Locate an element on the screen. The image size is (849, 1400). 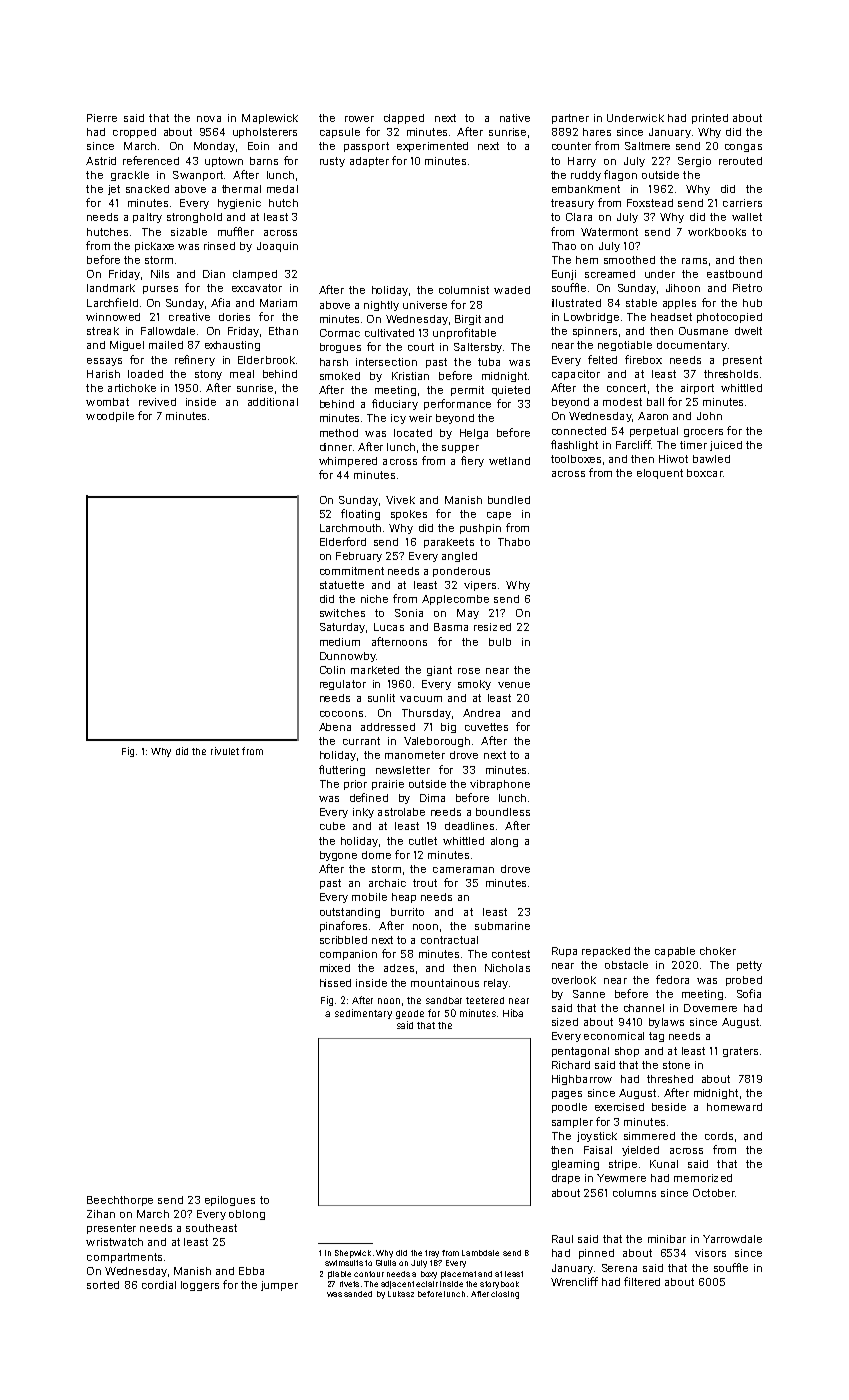
counter is located at coordinates (571, 146).
